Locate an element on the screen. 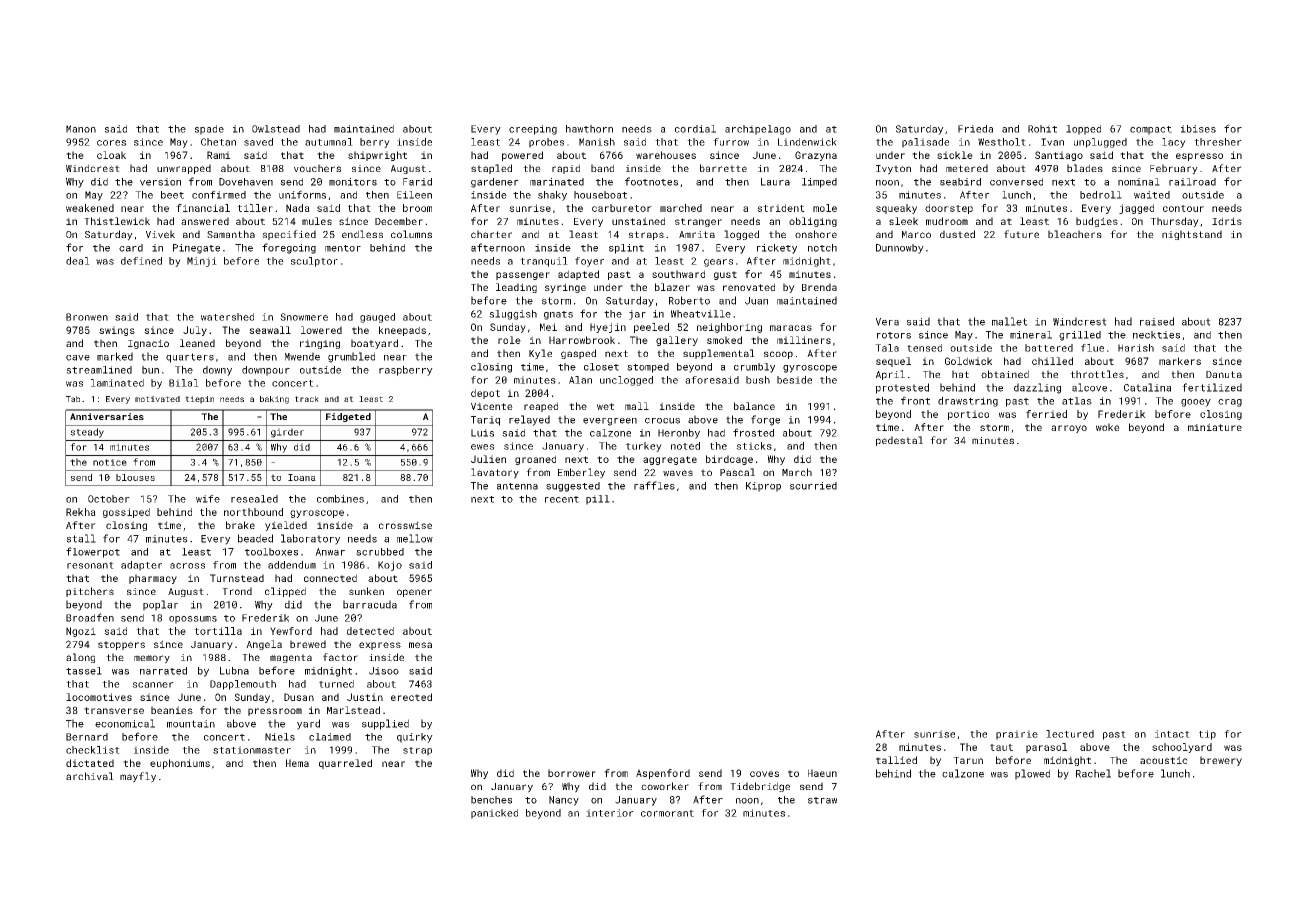  Frieda is located at coordinates (975, 129).
